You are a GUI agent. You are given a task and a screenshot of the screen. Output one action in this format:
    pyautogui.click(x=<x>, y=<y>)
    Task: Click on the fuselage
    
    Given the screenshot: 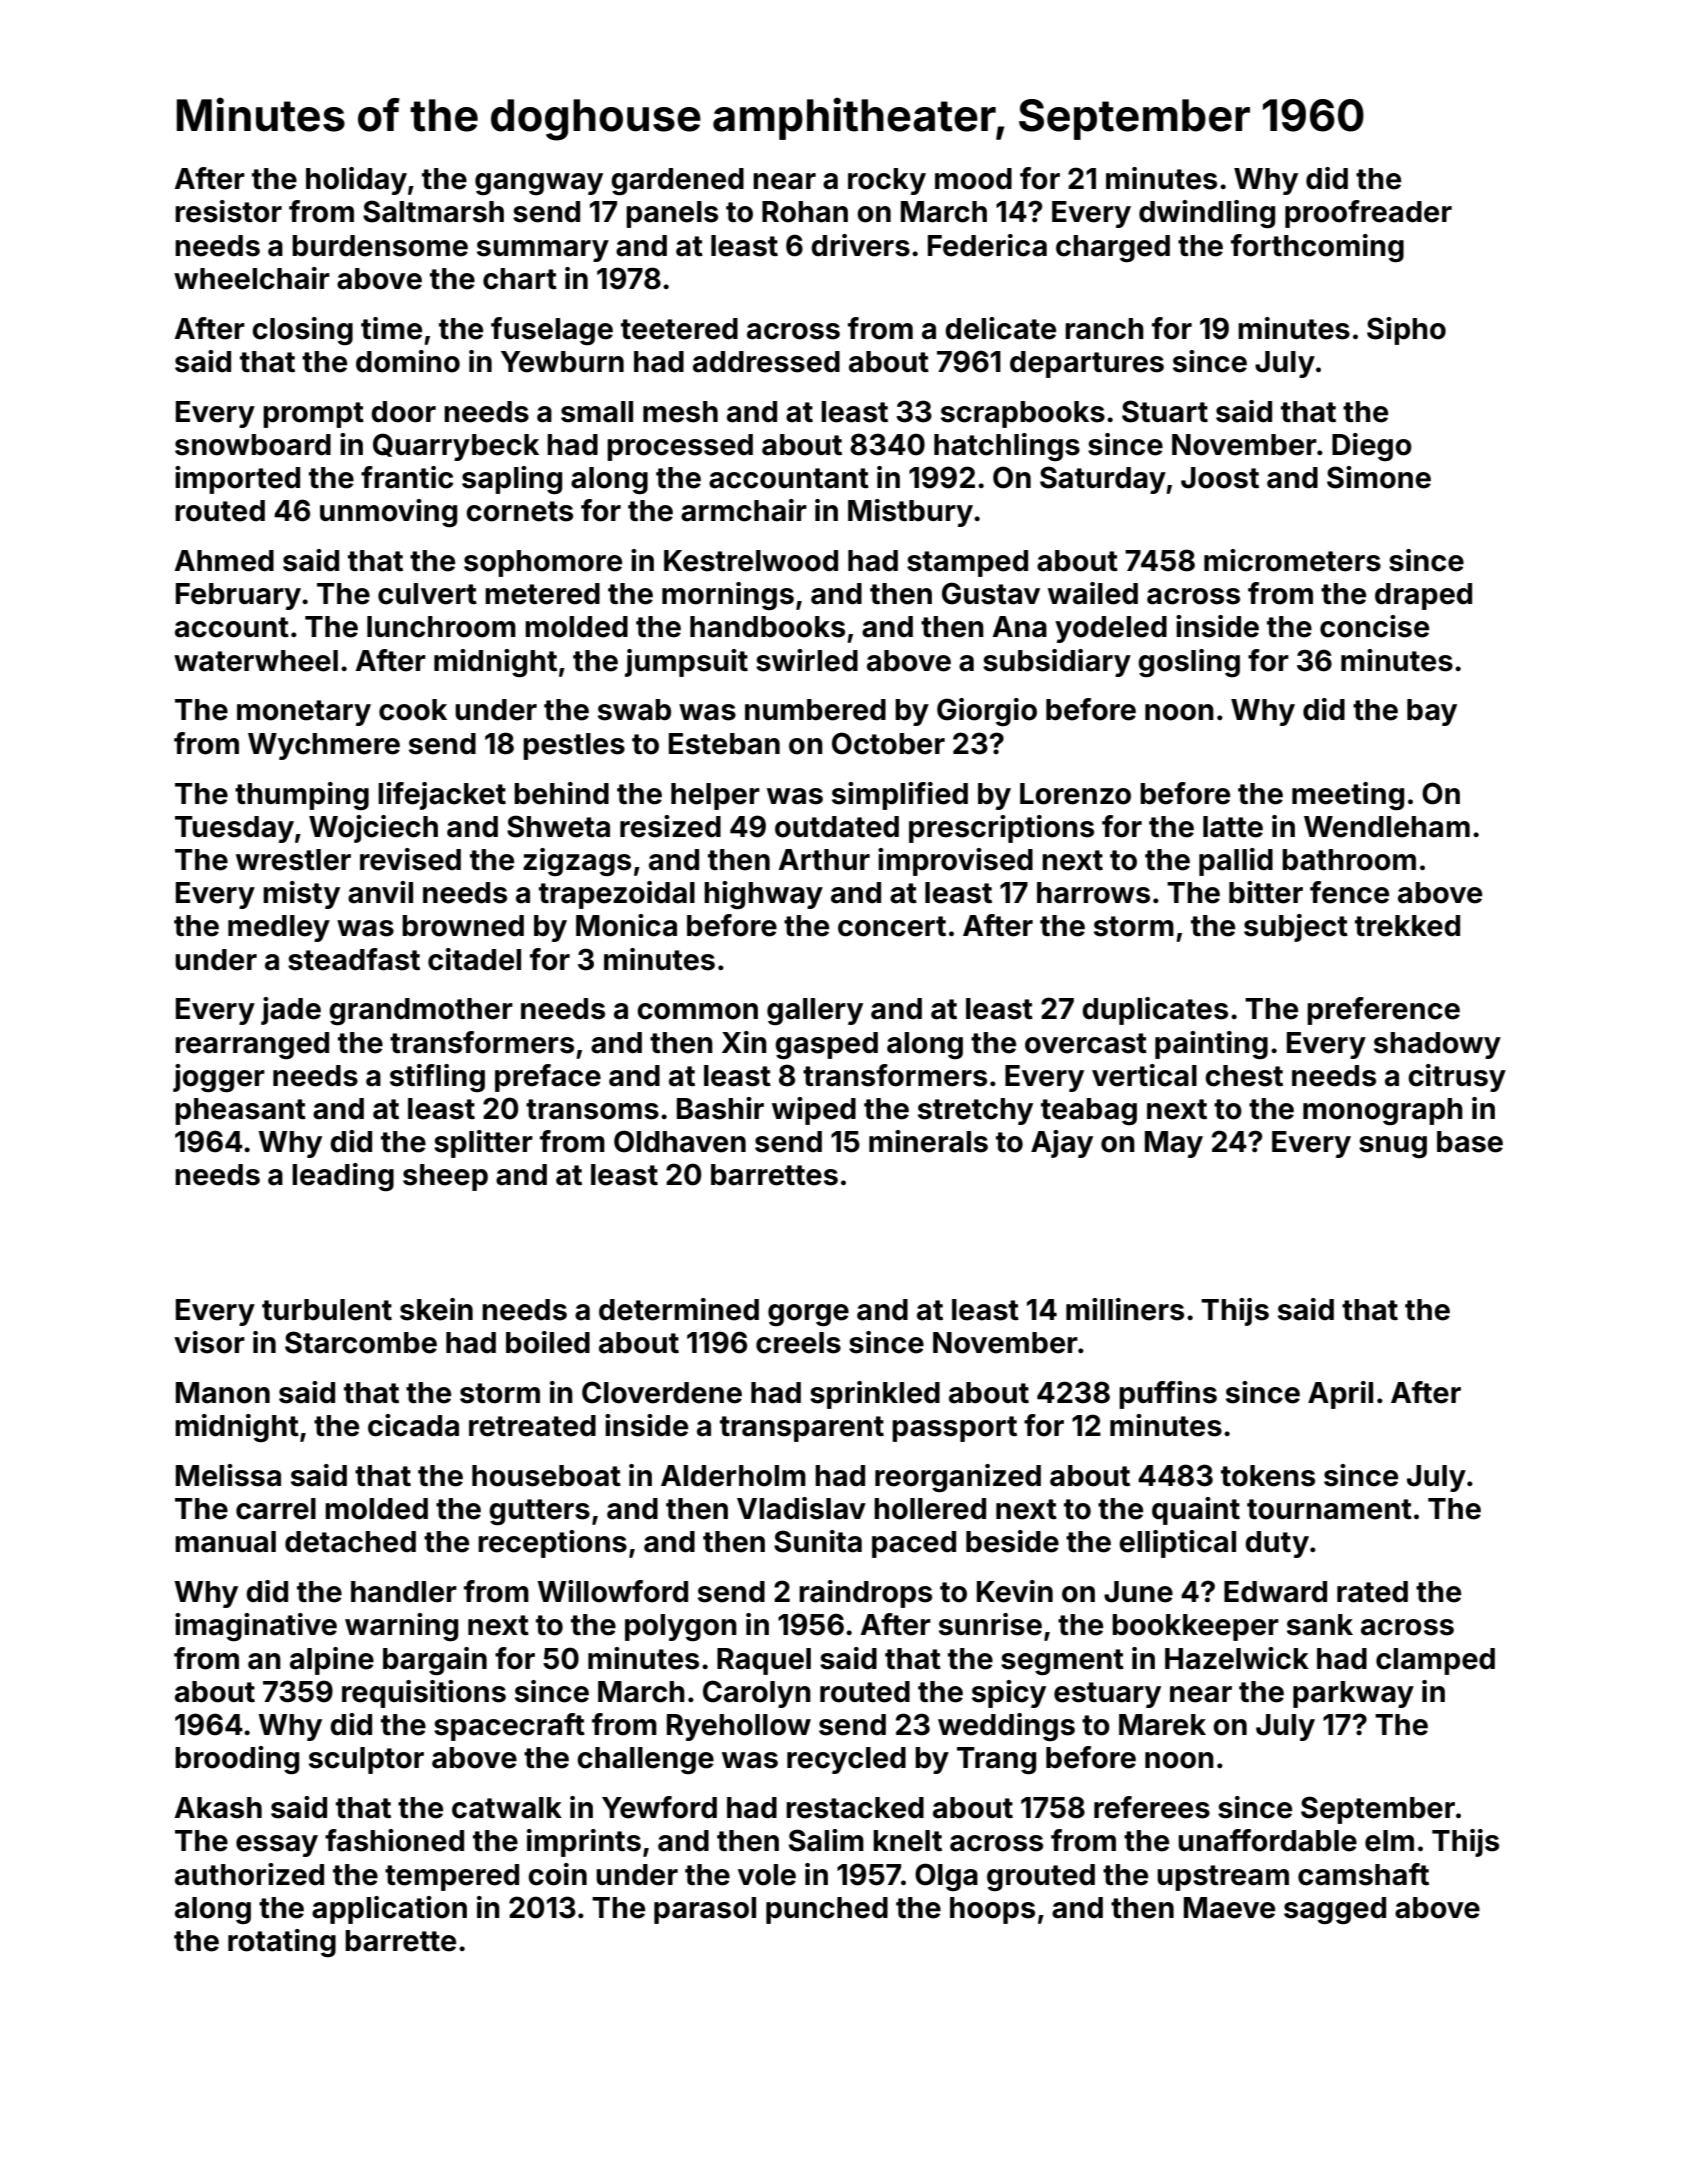 What is the action you would take?
    pyautogui.click(x=552, y=331)
